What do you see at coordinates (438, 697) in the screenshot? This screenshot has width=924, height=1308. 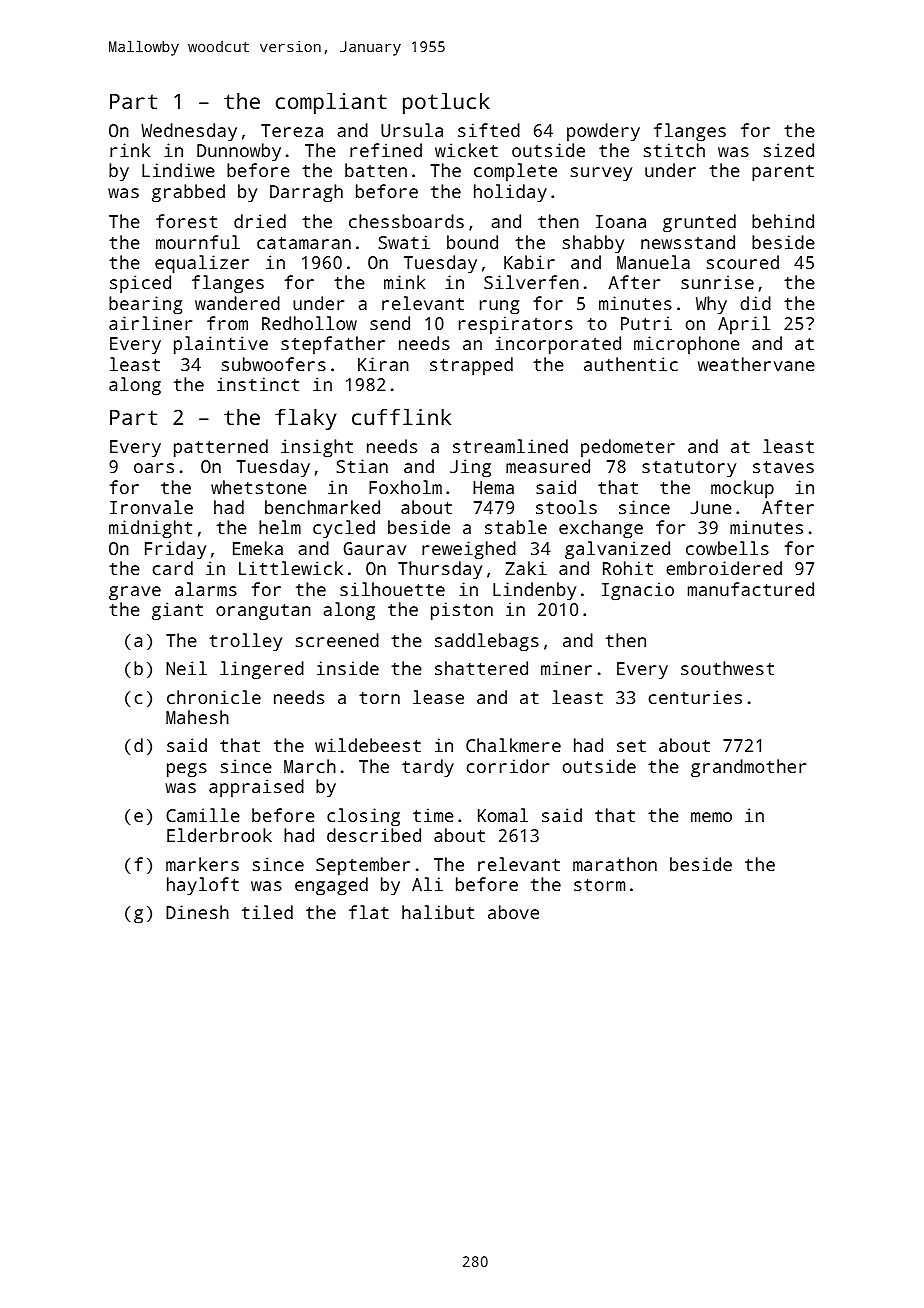 I see `lease` at bounding box center [438, 697].
